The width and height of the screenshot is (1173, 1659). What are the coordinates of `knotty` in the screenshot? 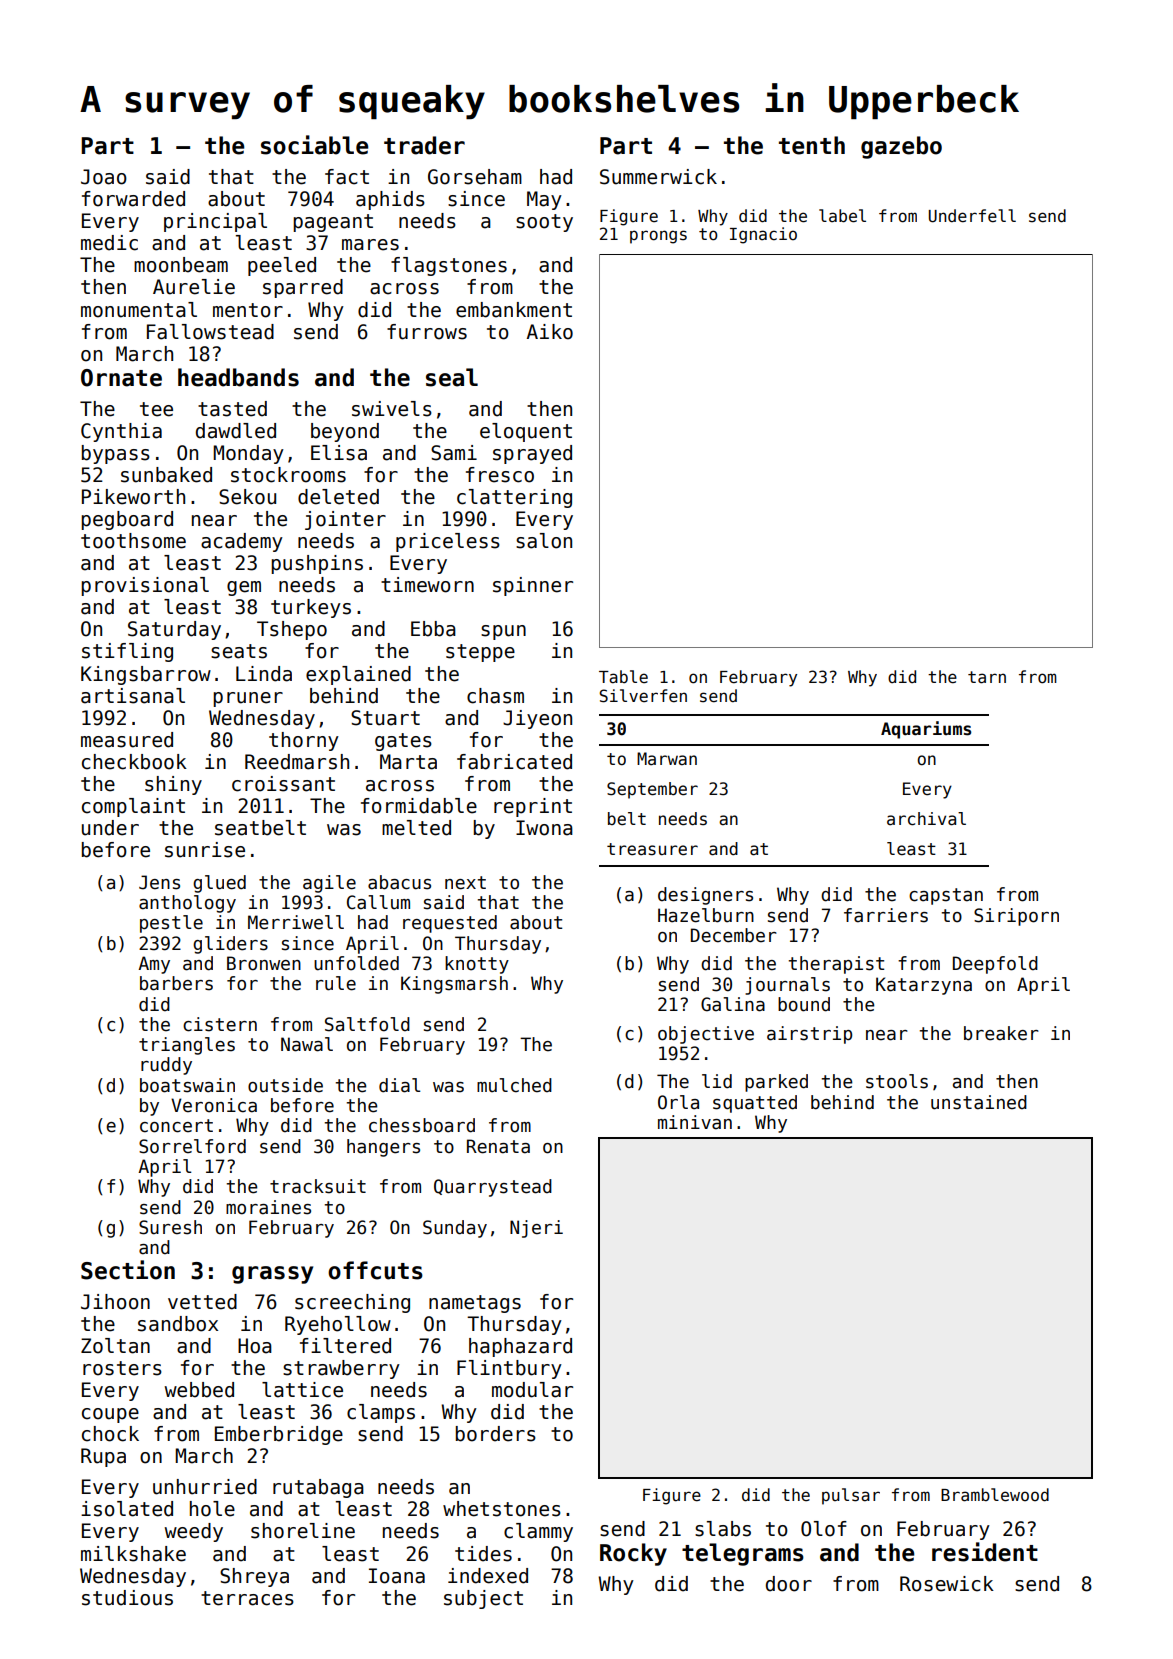 It's located at (477, 965).
